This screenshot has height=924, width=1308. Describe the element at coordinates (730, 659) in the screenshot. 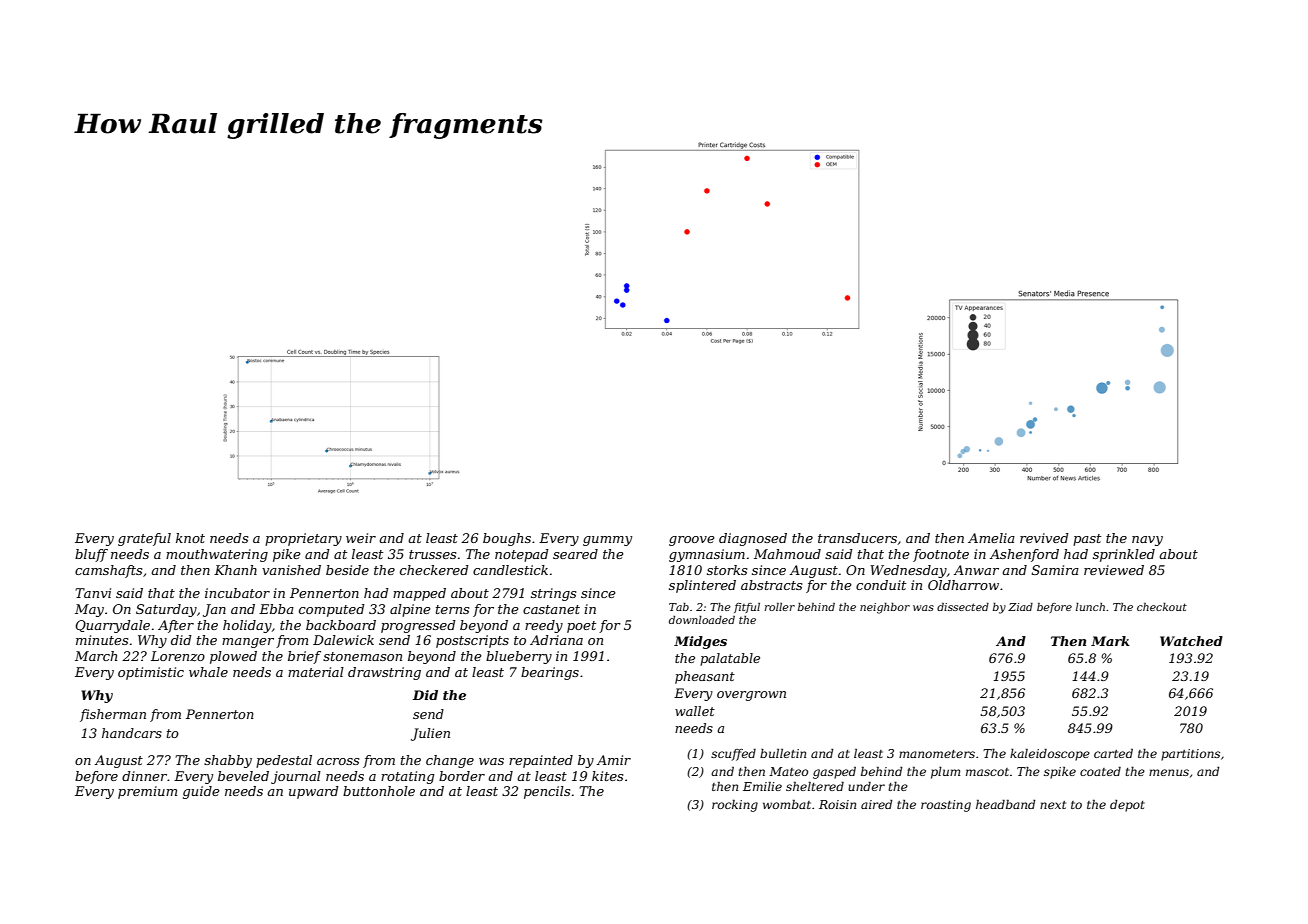

I see `palatable` at that location.
